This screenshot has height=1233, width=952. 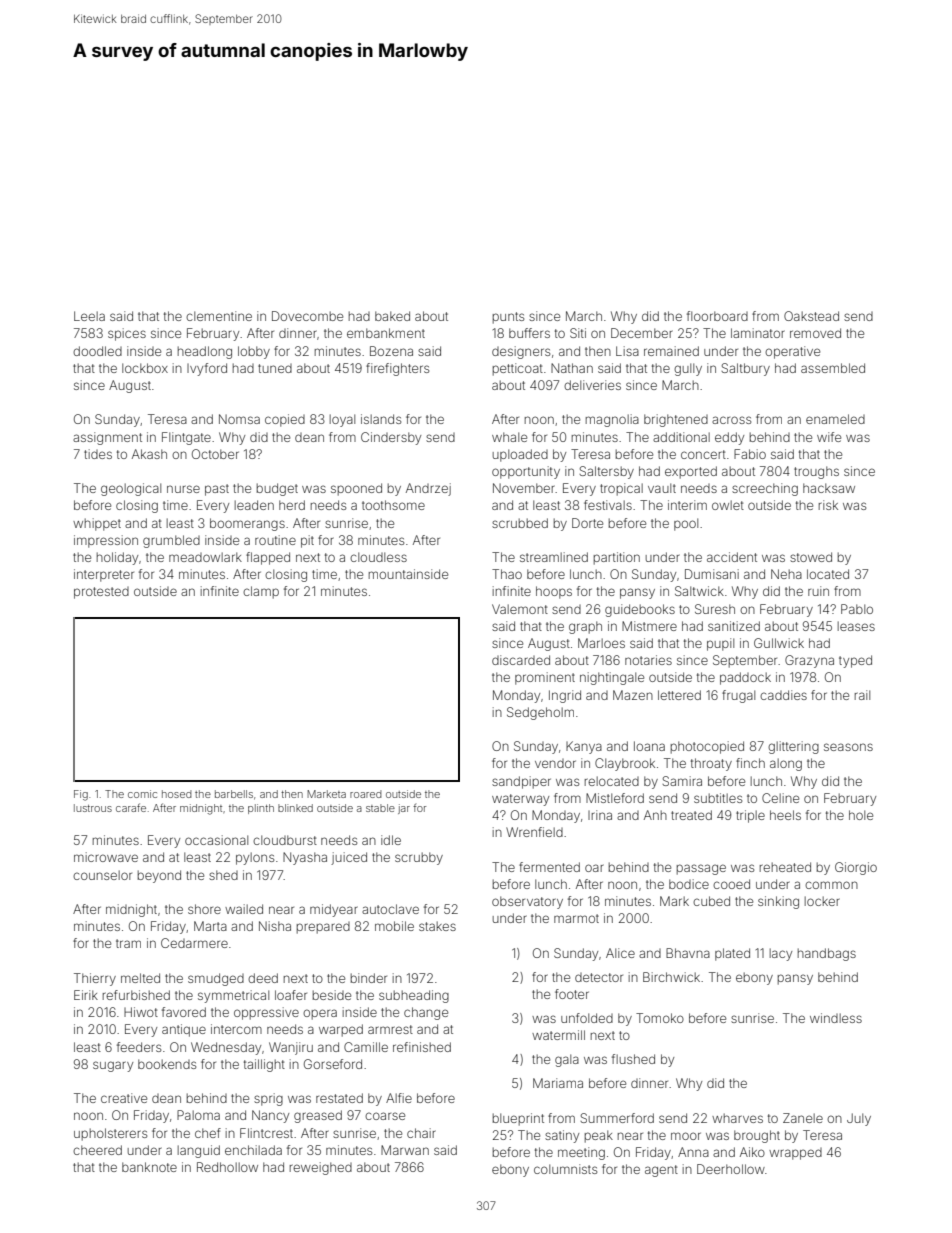 I want to click on heels, so click(x=785, y=815).
